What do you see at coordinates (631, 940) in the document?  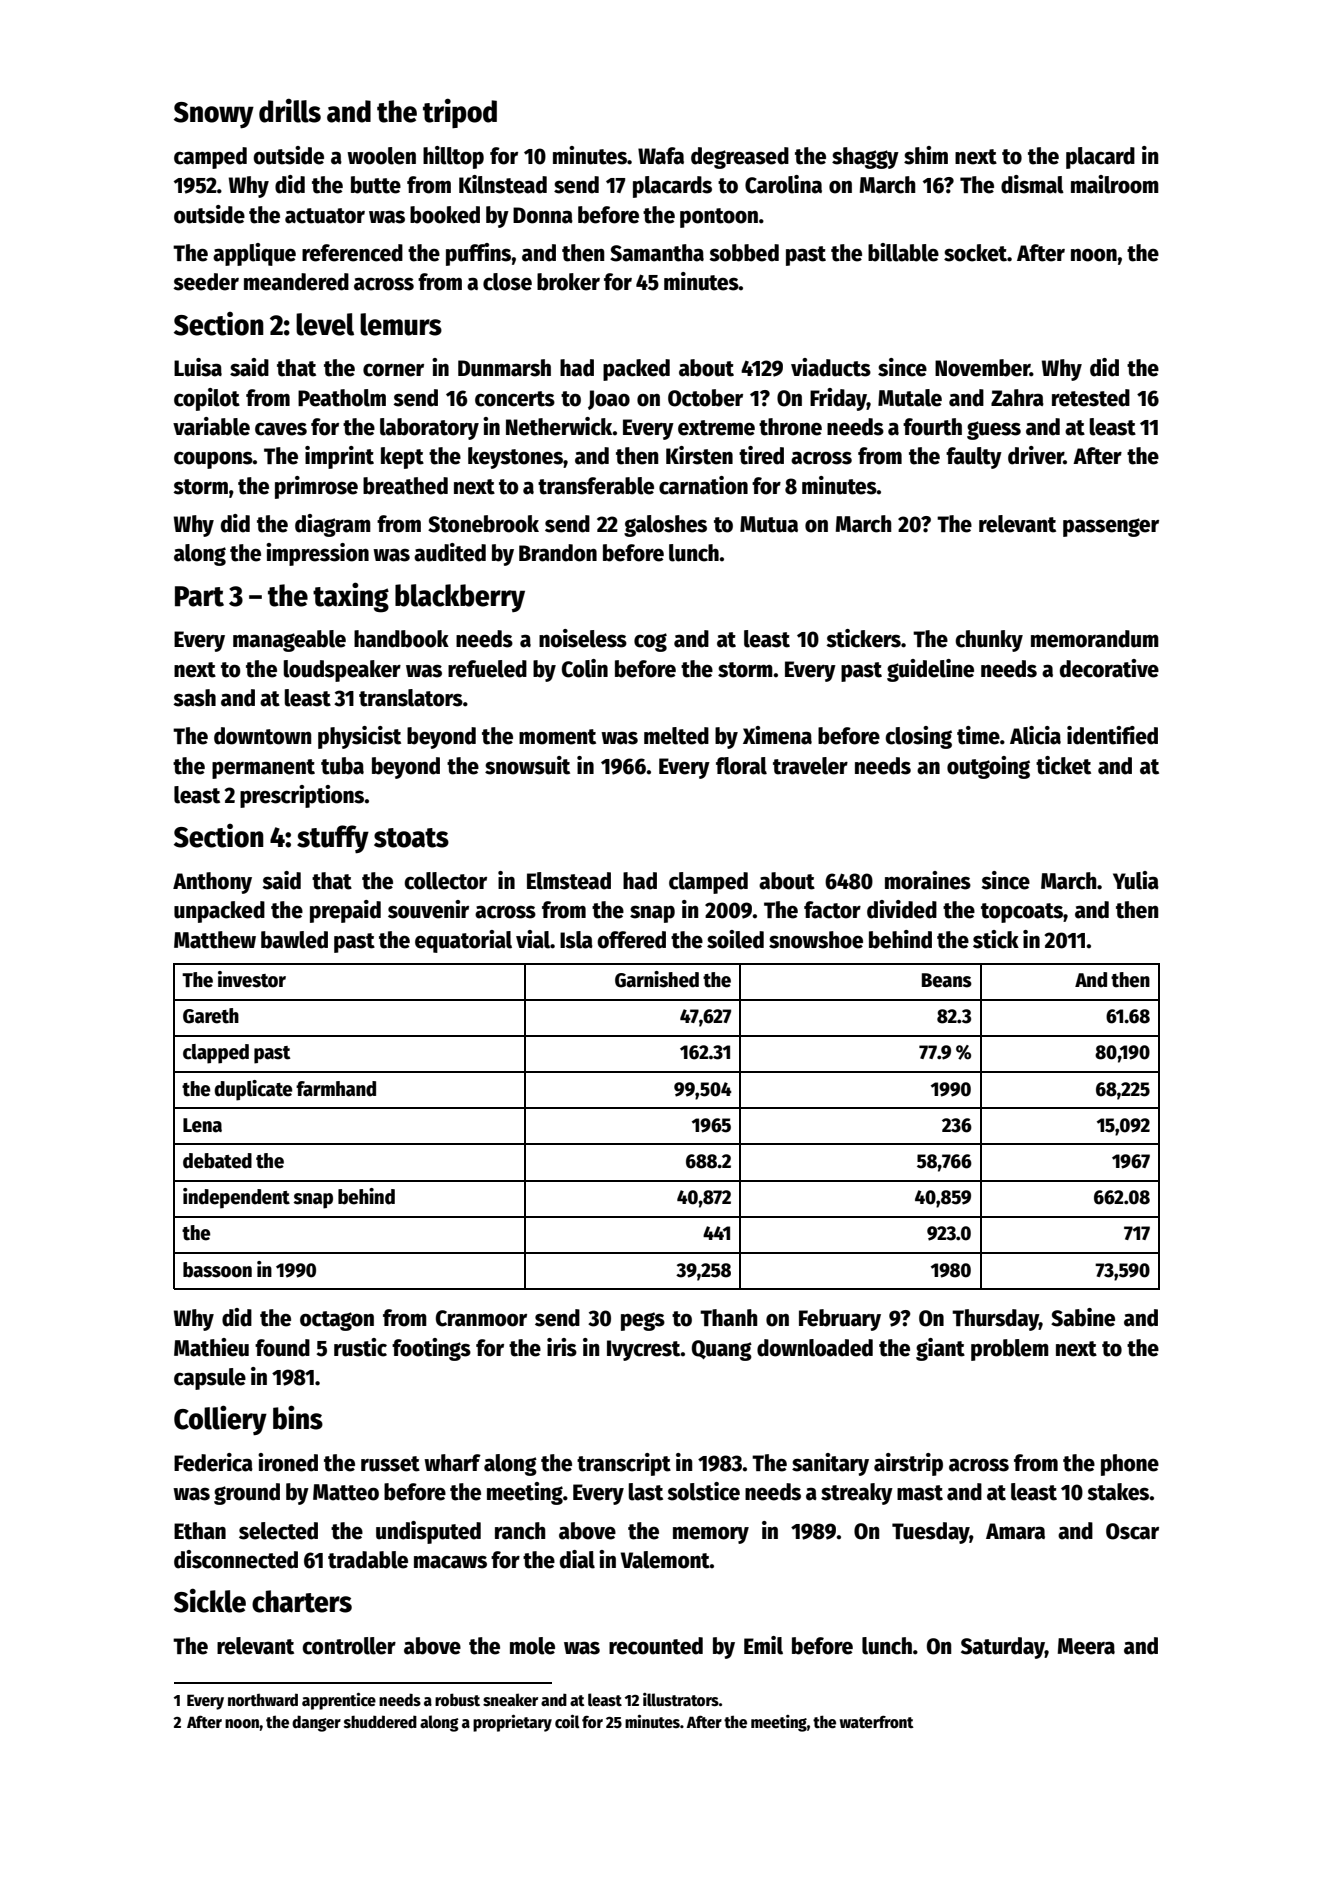 I see `offered` at bounding box center [631, 940].
